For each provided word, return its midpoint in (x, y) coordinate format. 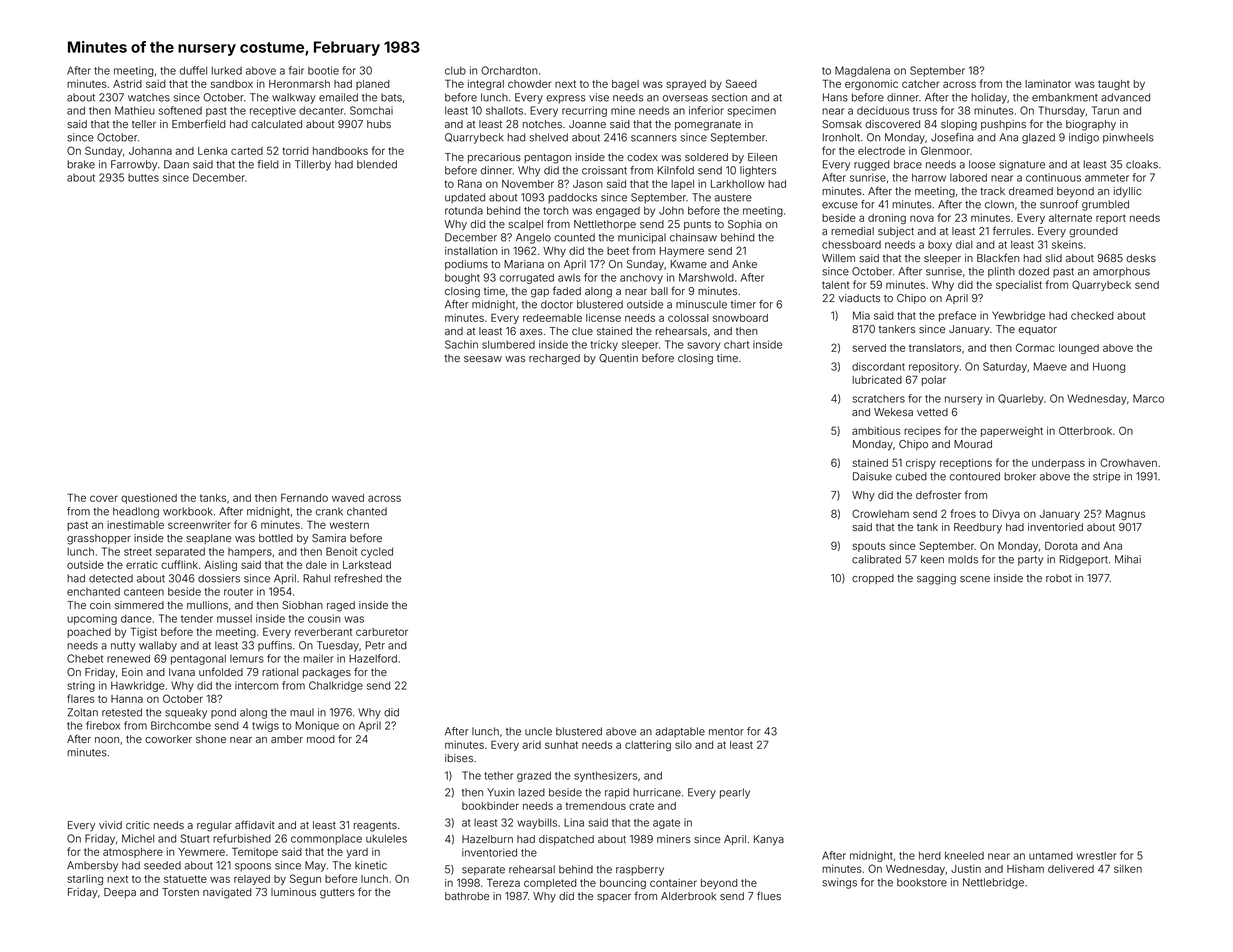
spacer (614, 898)
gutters (337, 894)
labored (968, 177)
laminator (1048, 83)
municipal (642, 238)
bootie (323, 70)
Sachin (461, 344)
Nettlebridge (993, 883)
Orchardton (509, 70)
